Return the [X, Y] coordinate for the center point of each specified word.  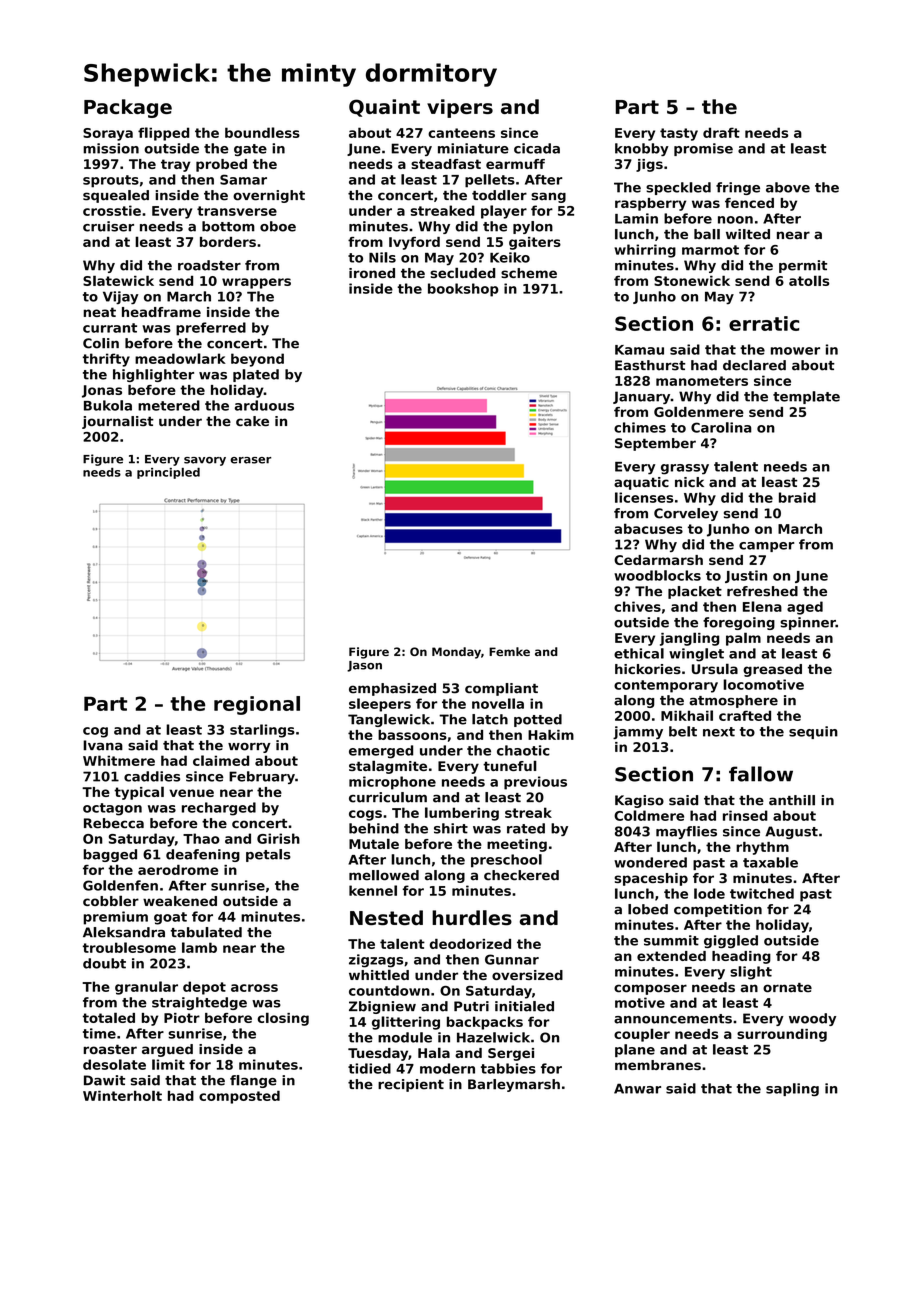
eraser [250, 460]
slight [751, 973]
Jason [364, 666]
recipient [411, 1085]
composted [239, 1097]
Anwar [637, 1088]
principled [168, 473]
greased [772, 670]
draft [721, 132]
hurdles [472, 918]
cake [252, 421]
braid [797, 497]
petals [268, 855]
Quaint [384, 108]
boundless [262, 132]
